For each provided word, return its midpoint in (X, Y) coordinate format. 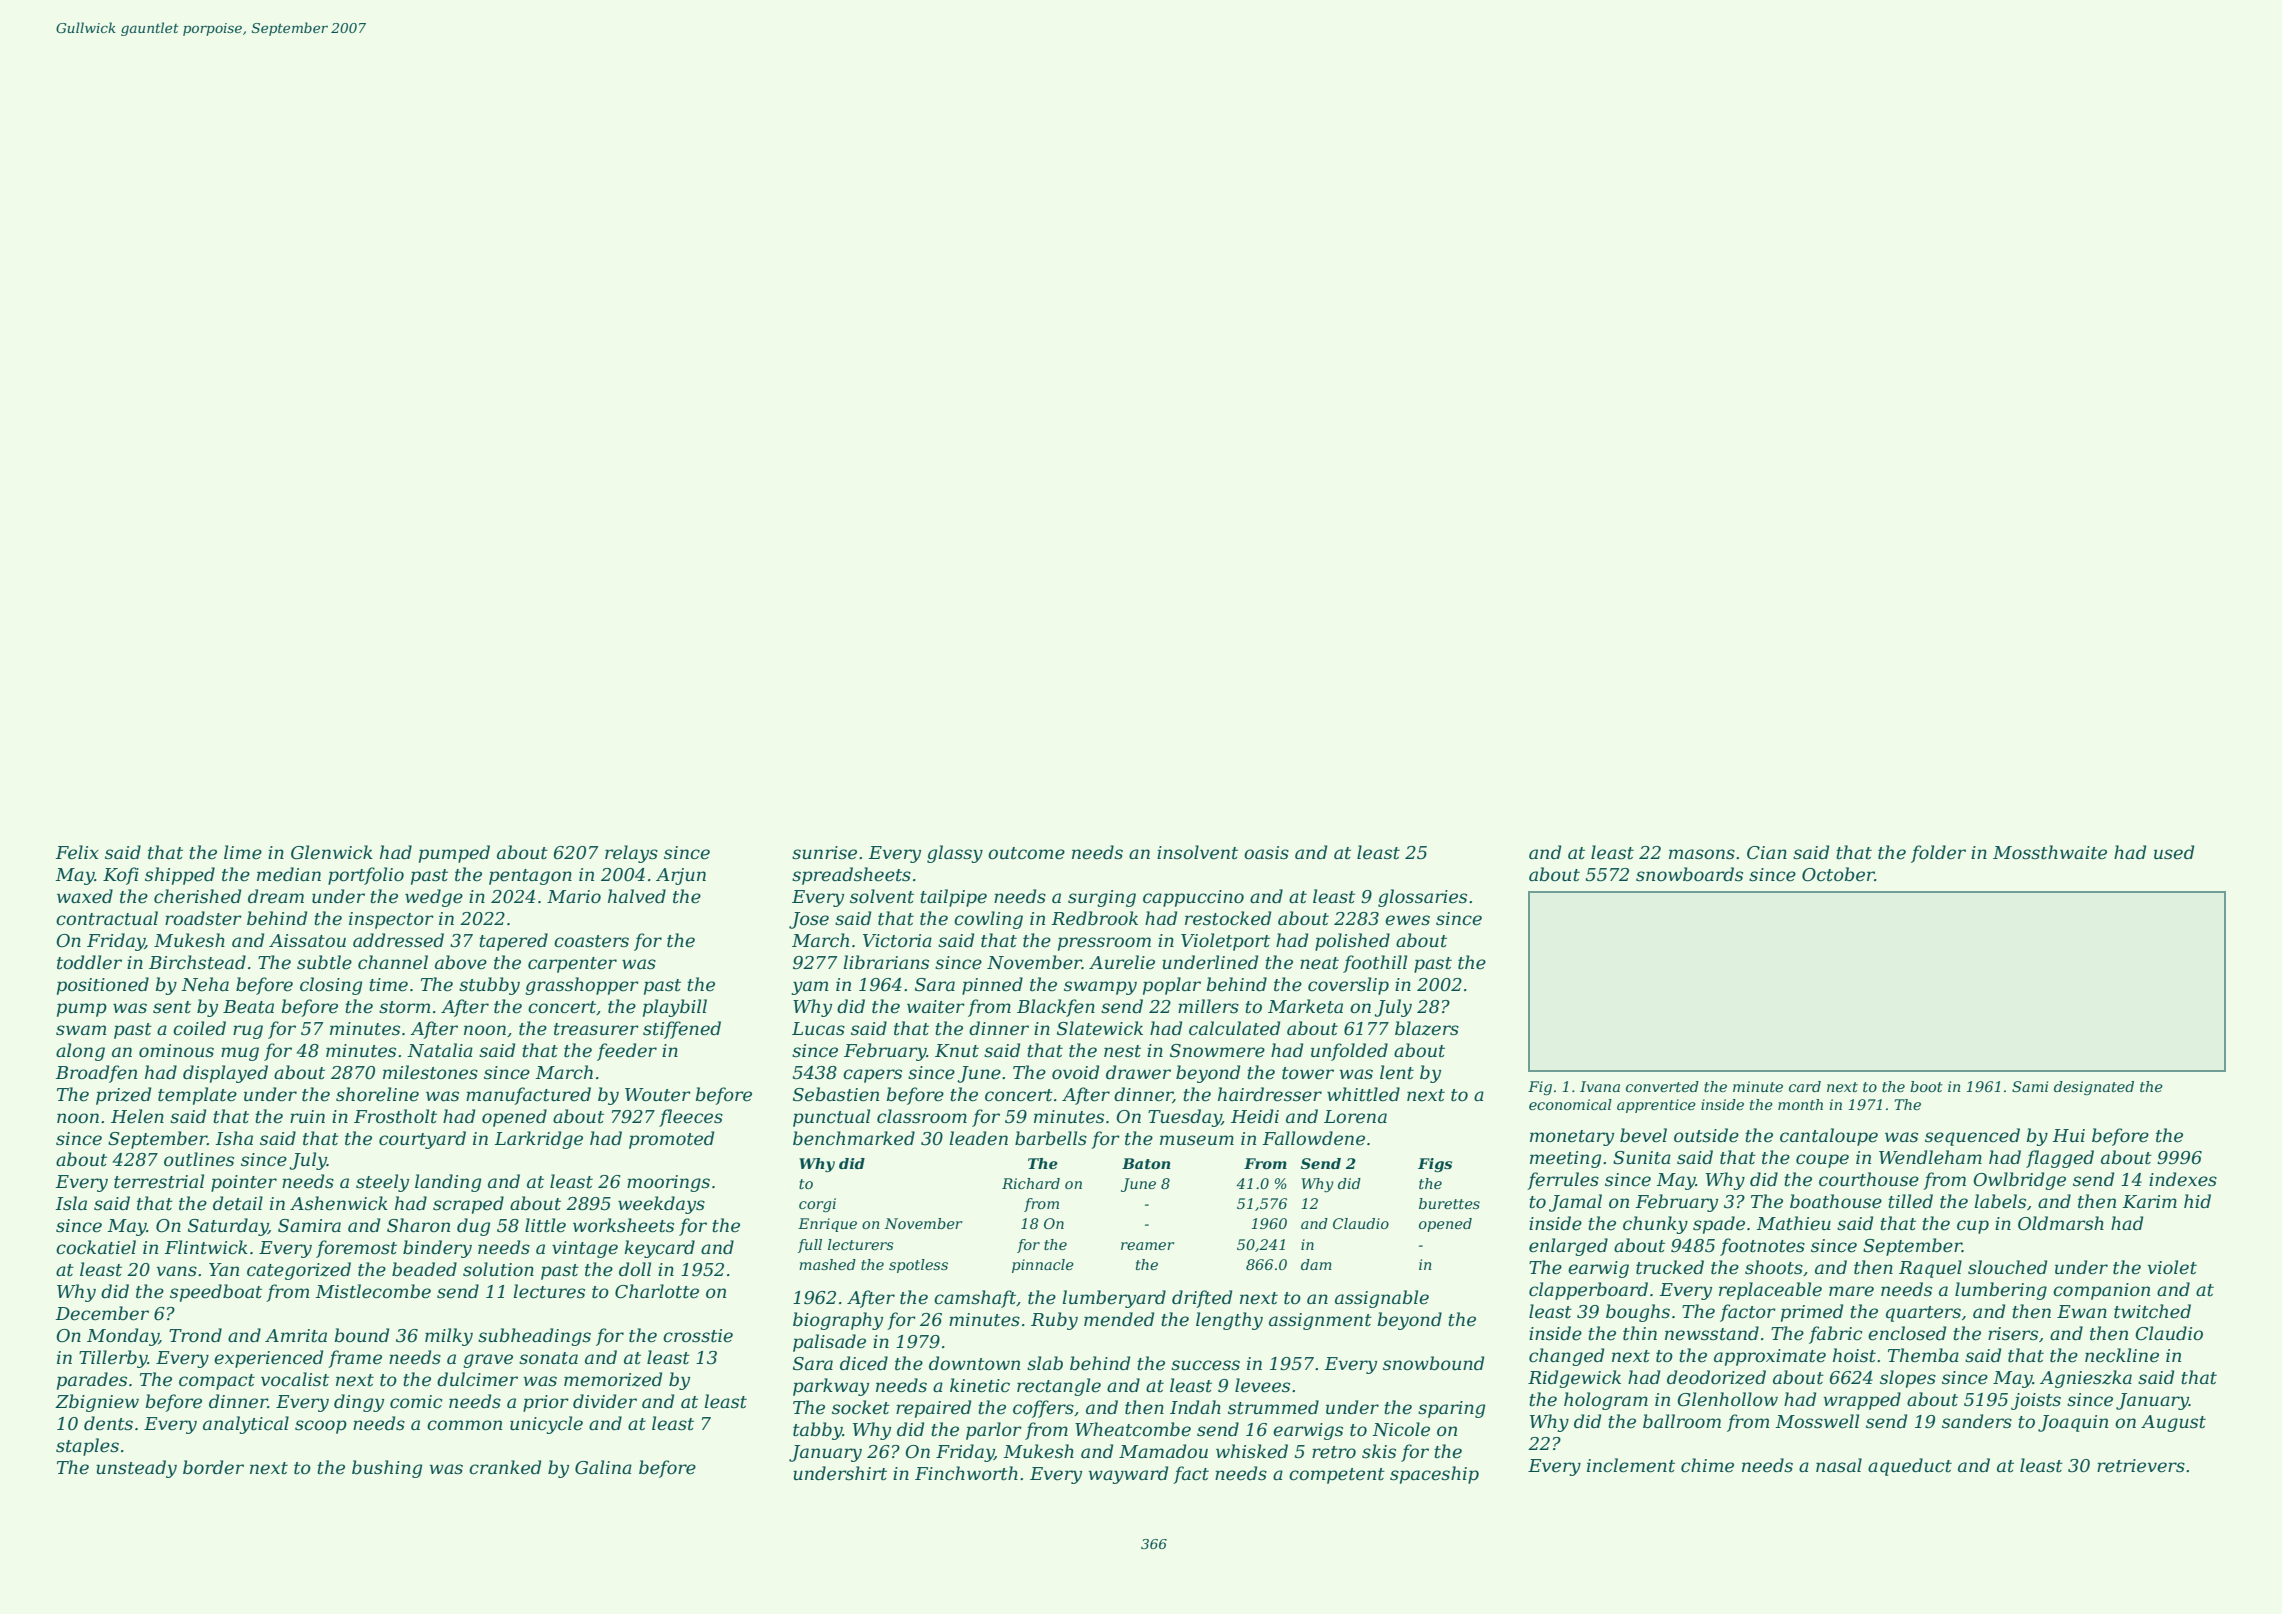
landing (448, 1183)
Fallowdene (1313, 1138)
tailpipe (953, 898)
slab (1045, 1363)
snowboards (1689, 874)
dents (108, 1423)
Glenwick (332, 852)
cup (1973, 1227)
